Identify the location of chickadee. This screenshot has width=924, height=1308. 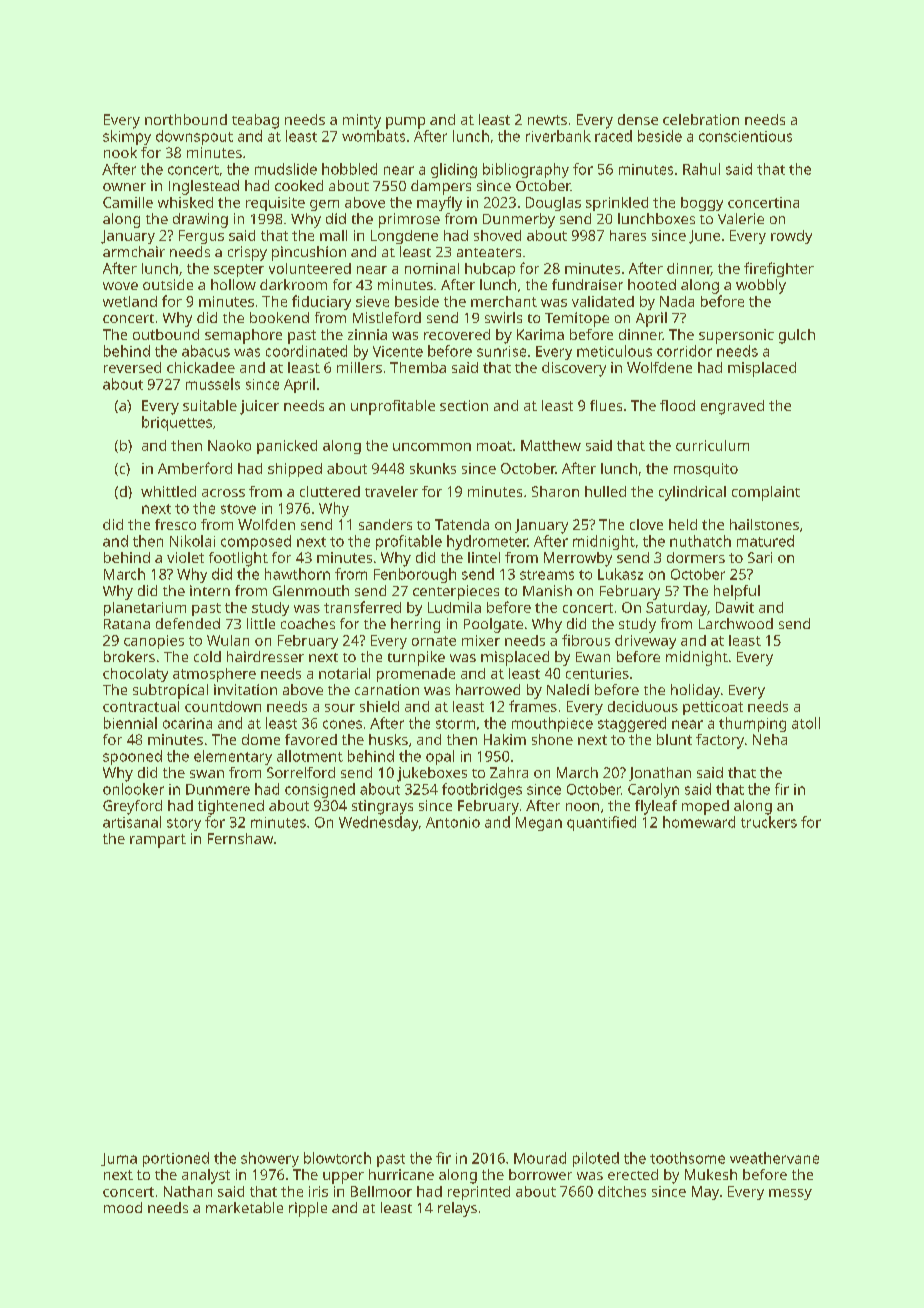
(201, 367).
